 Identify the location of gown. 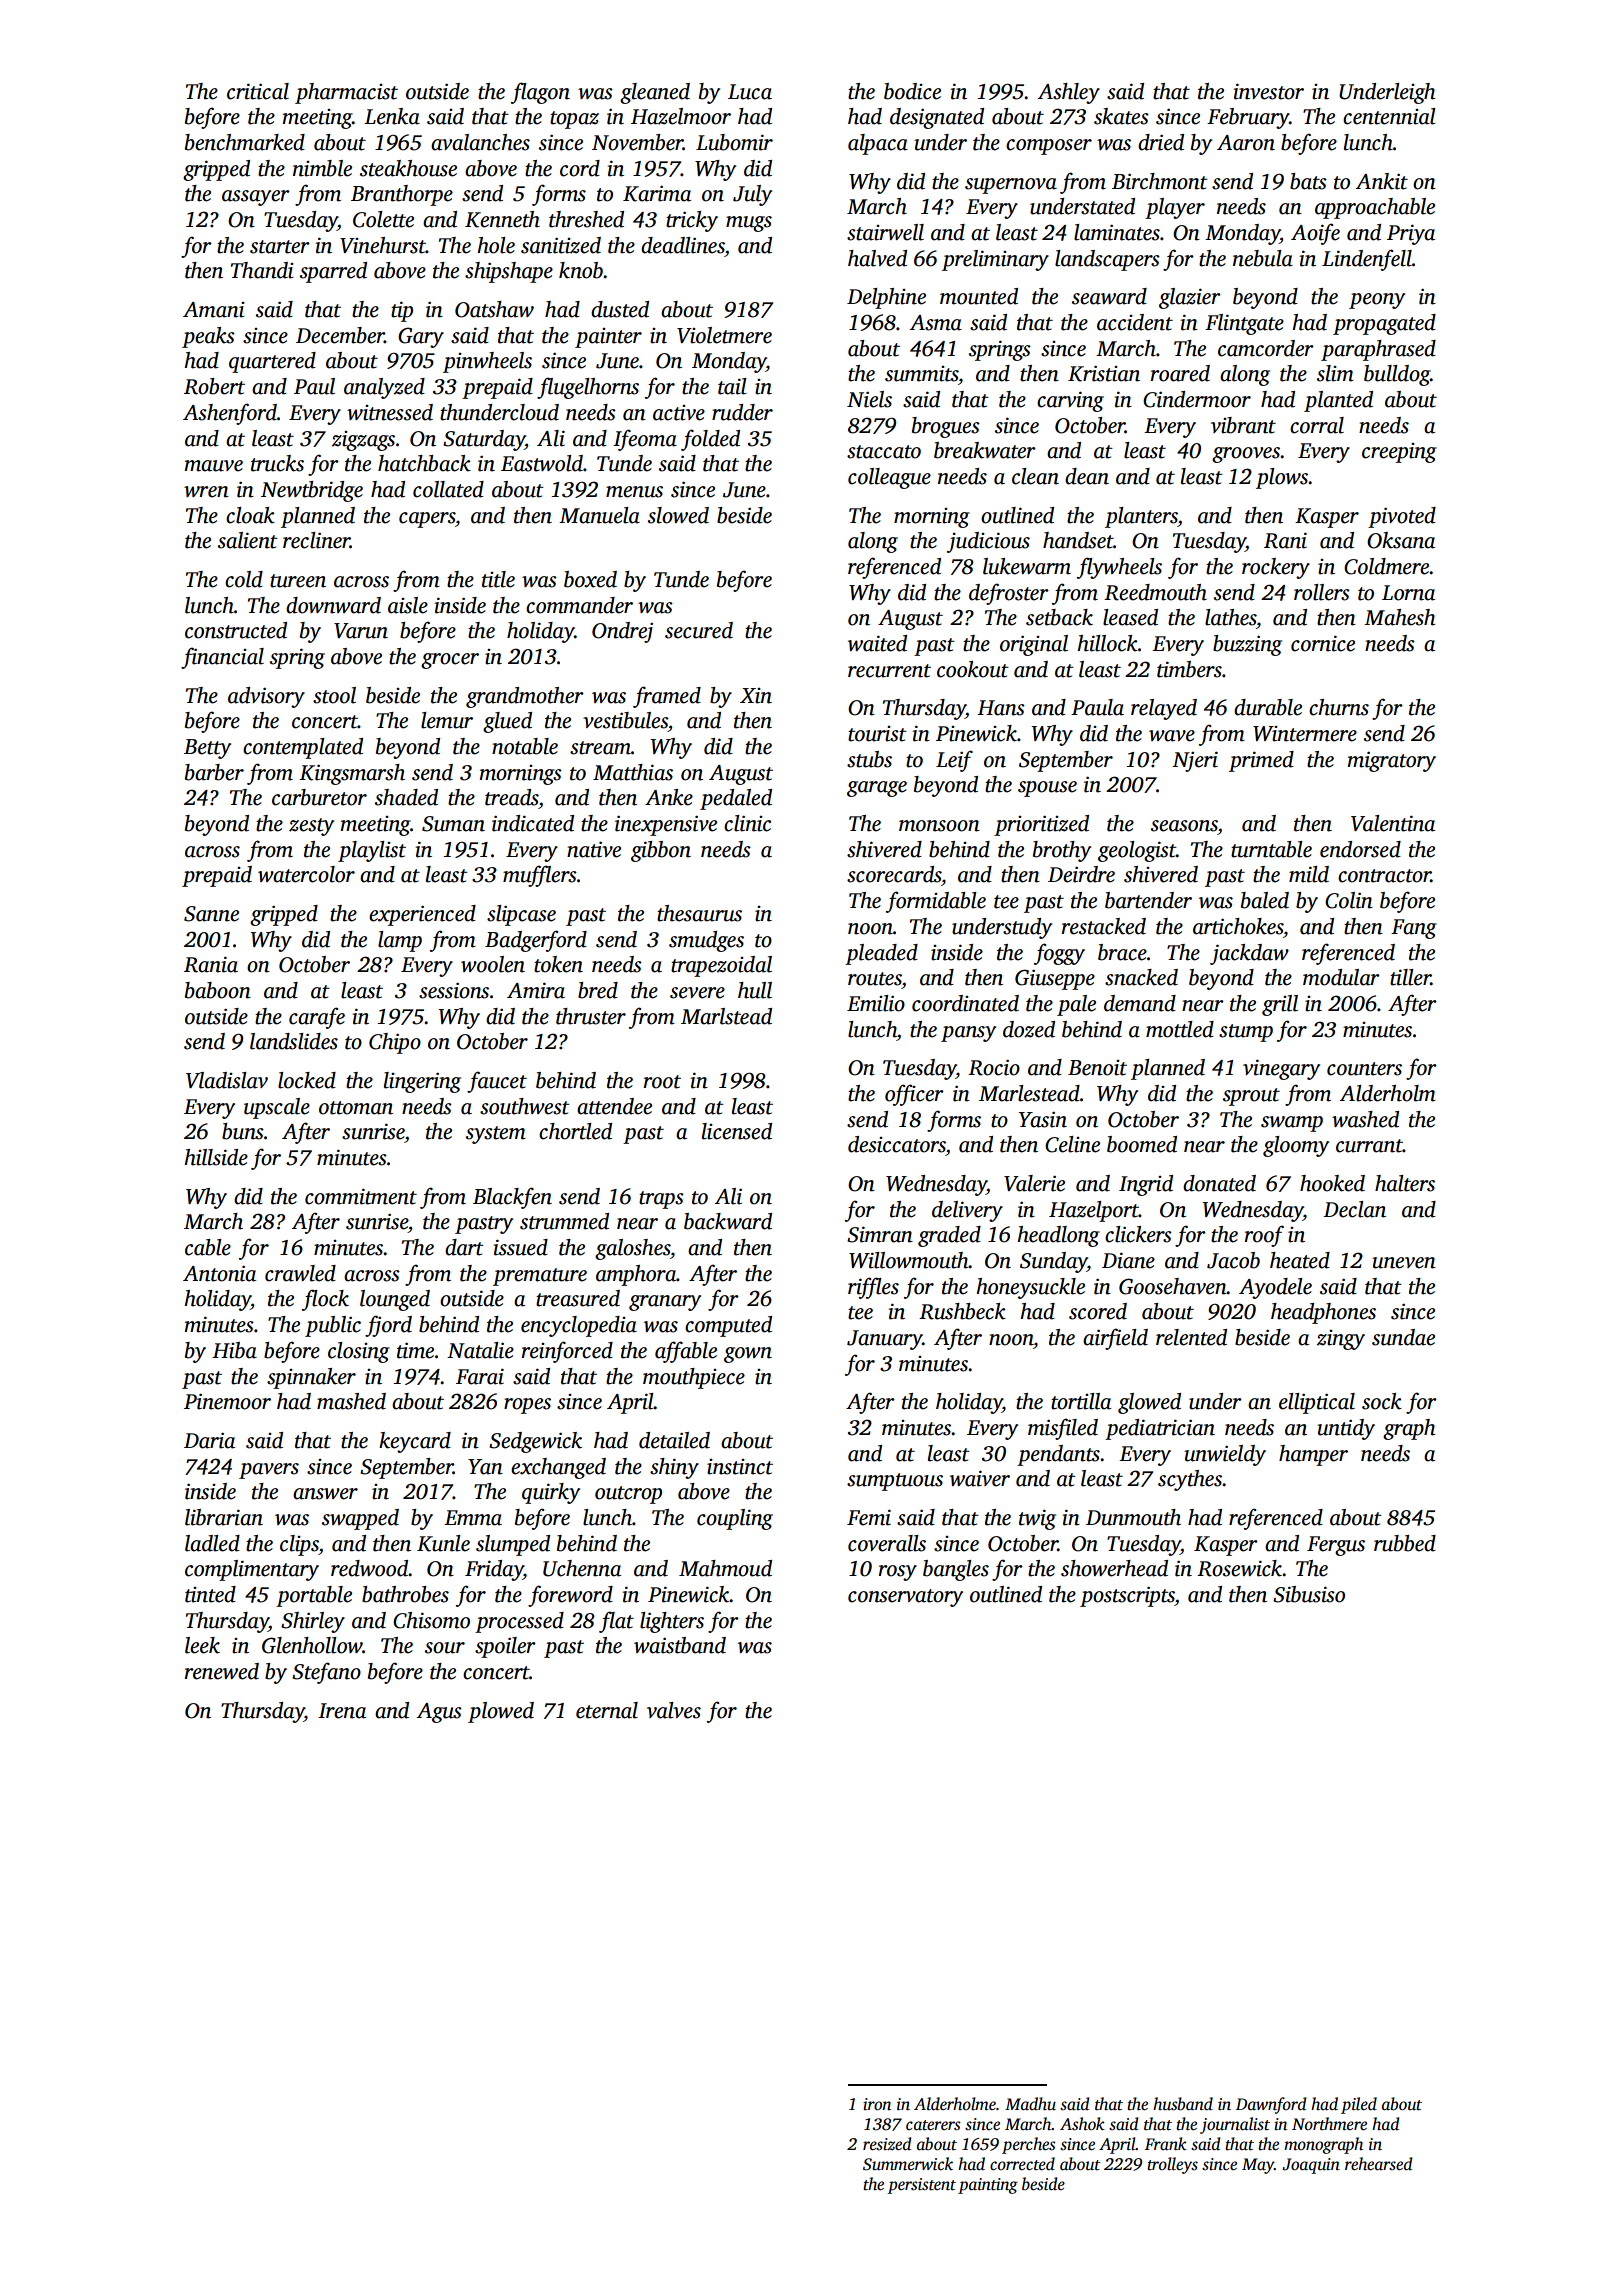
(748, 1355).
